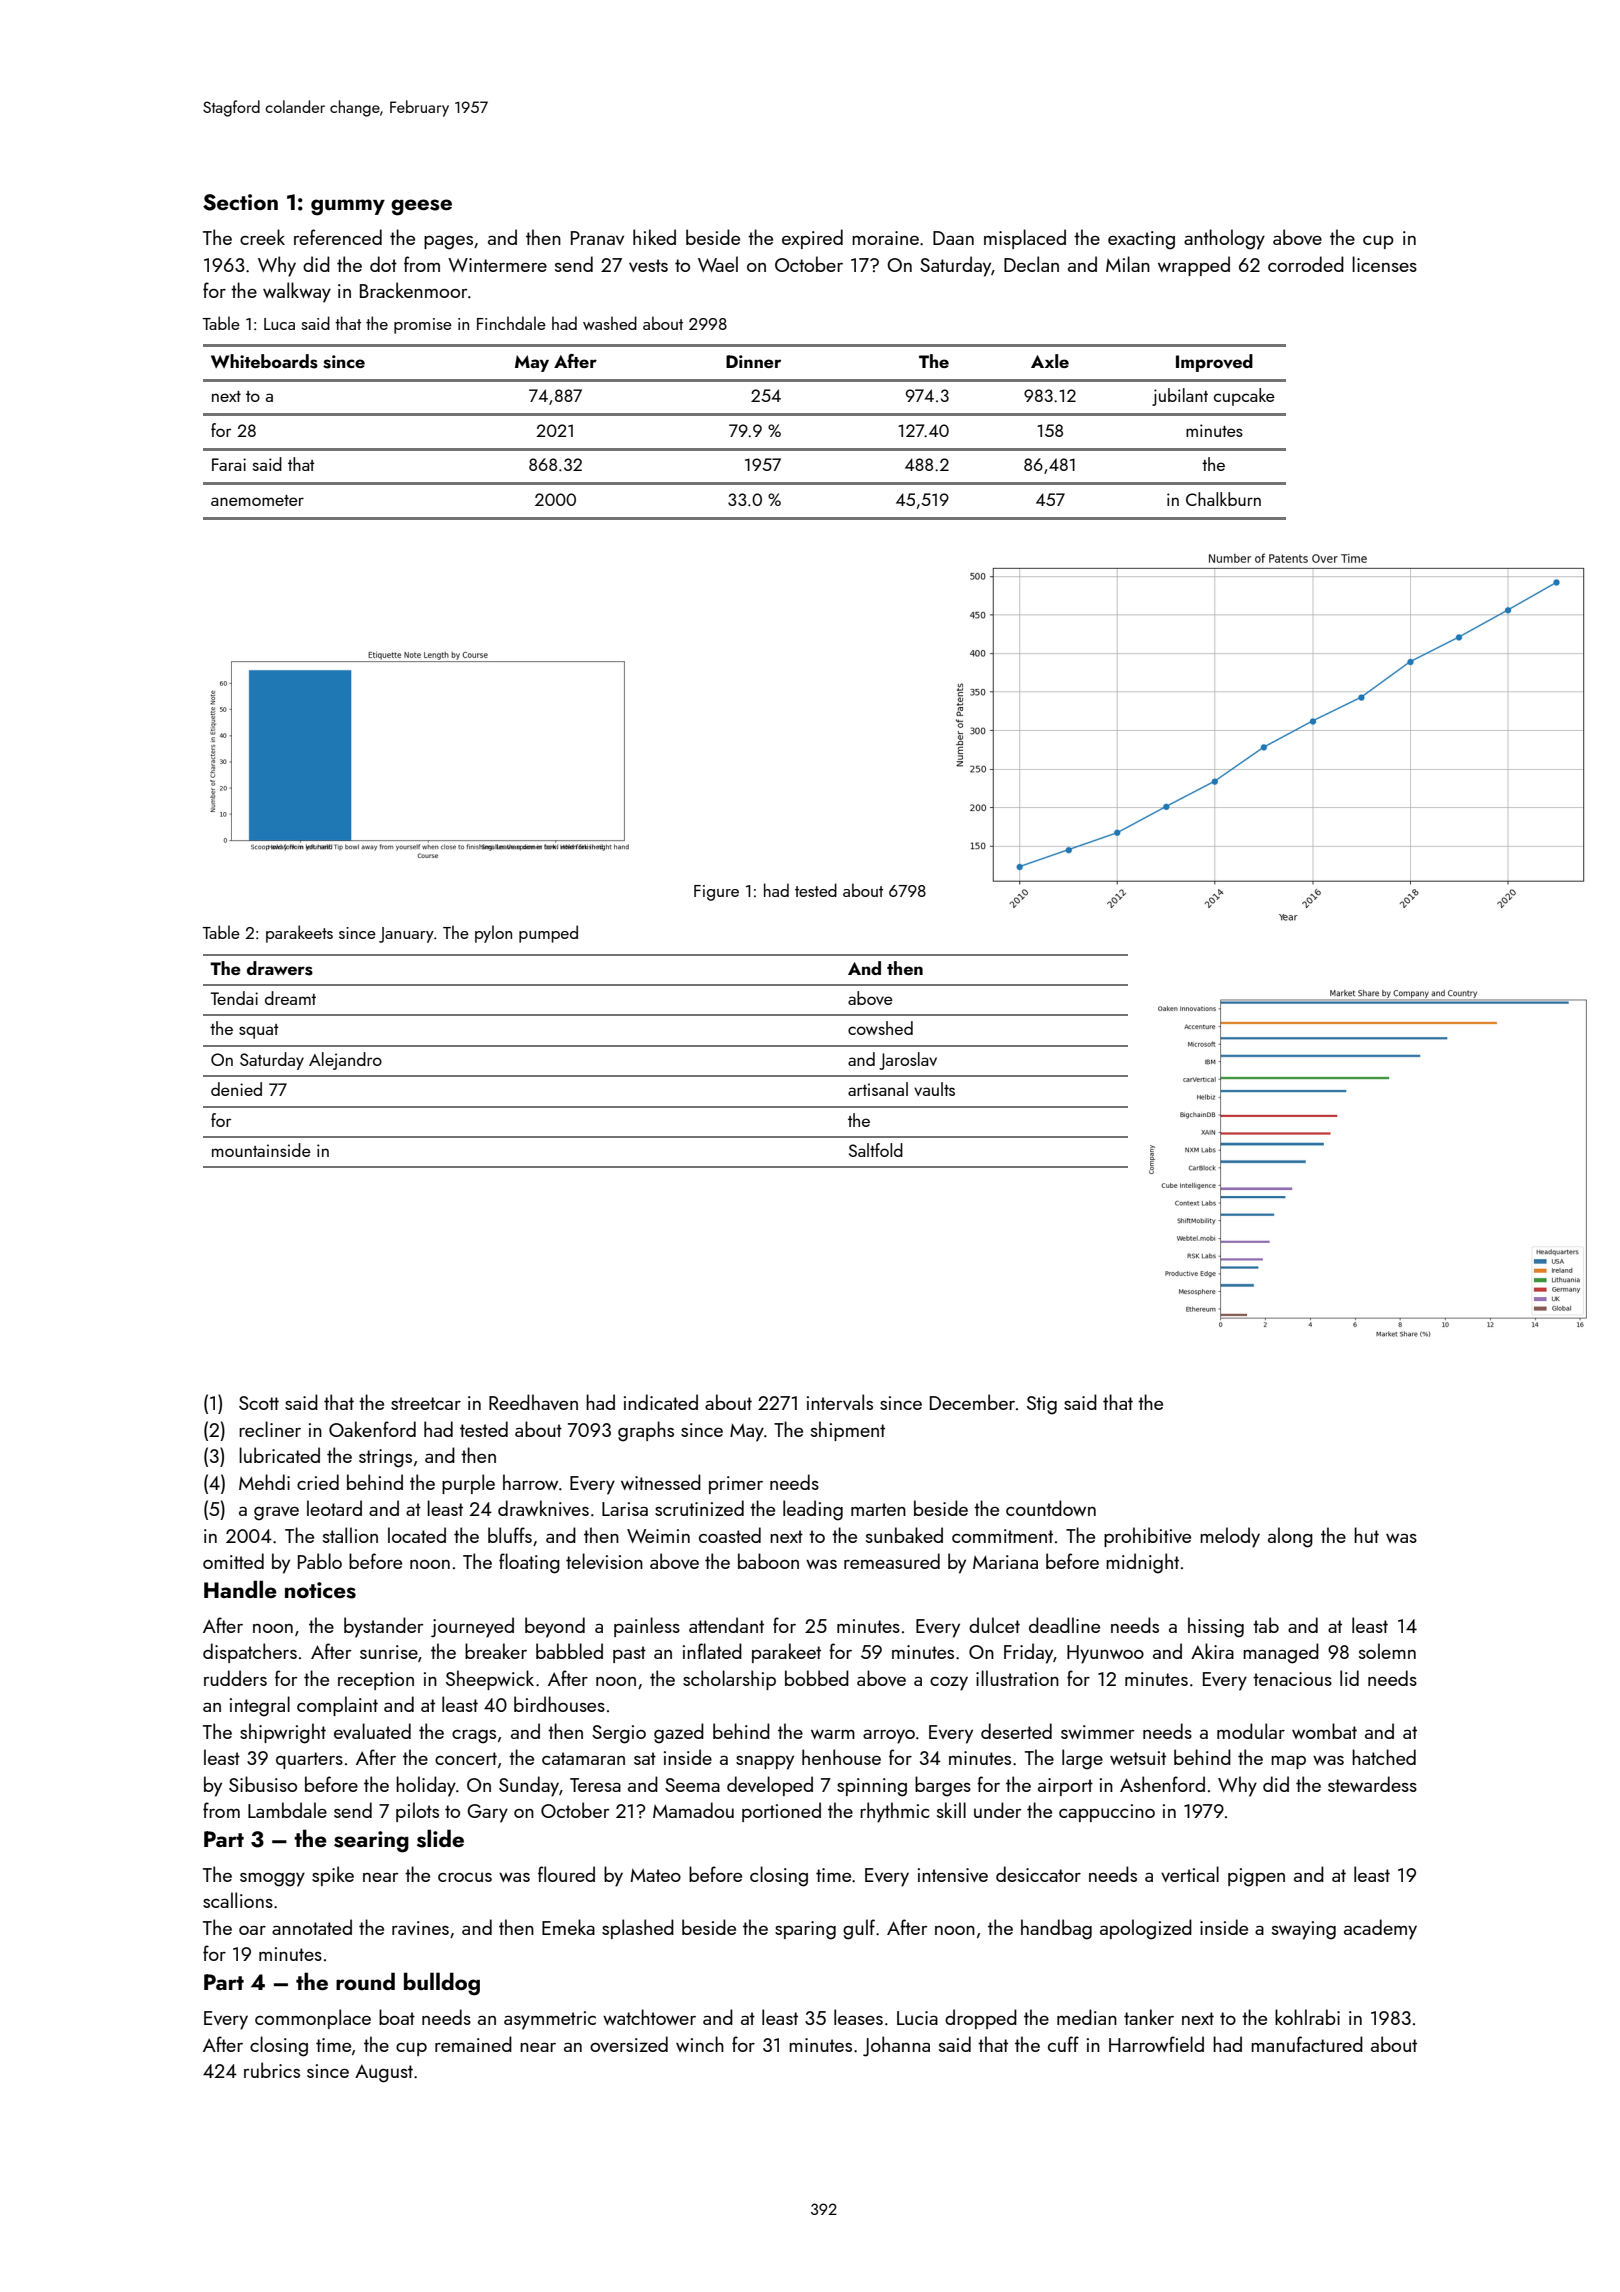 This screenshot has height=2292, width=1620. I want to click on cupcake, so click(1244, 397).
